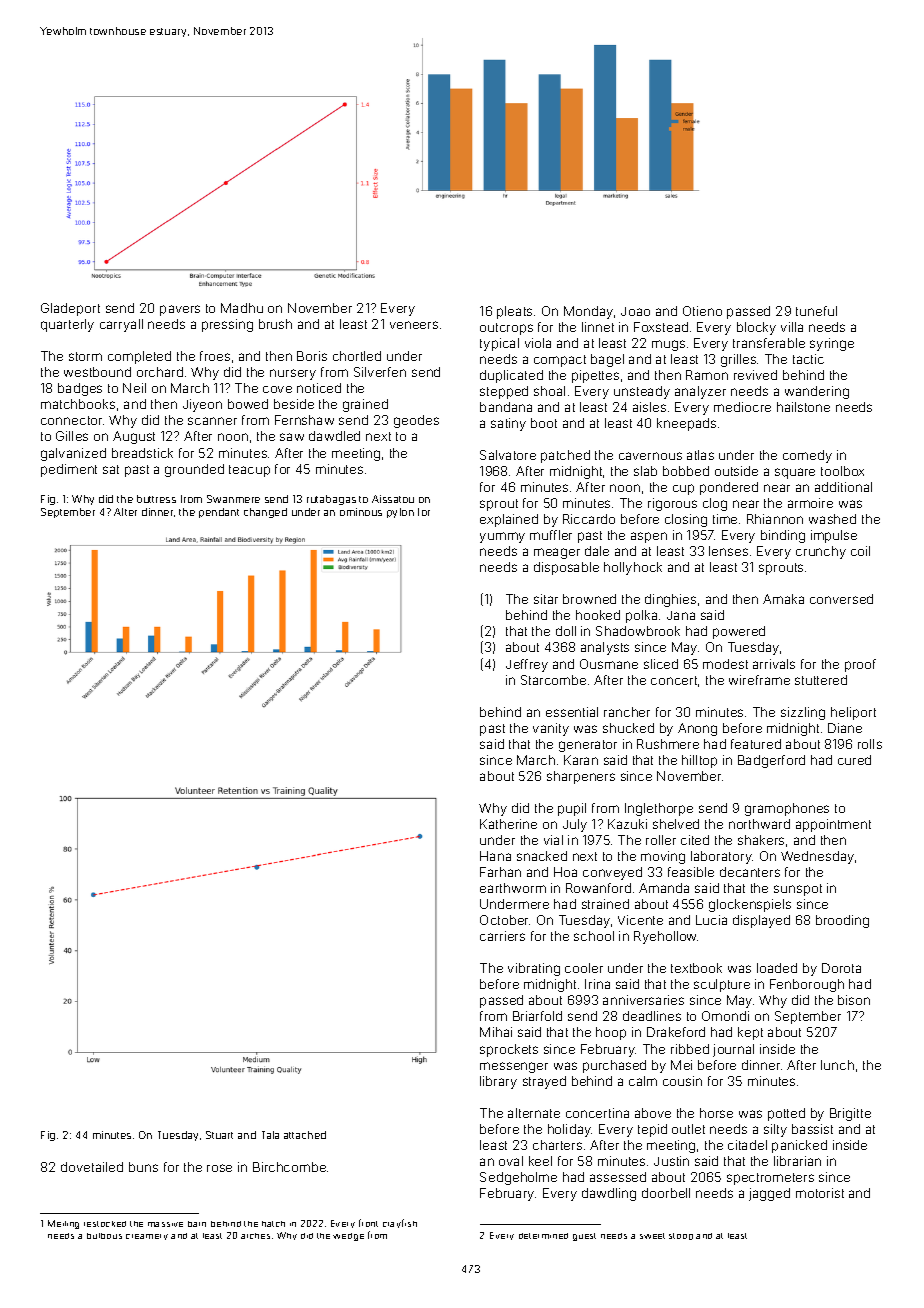  Describe the element at coordinates (156, 499) in the screenshot. I see `buttress` at that location.
